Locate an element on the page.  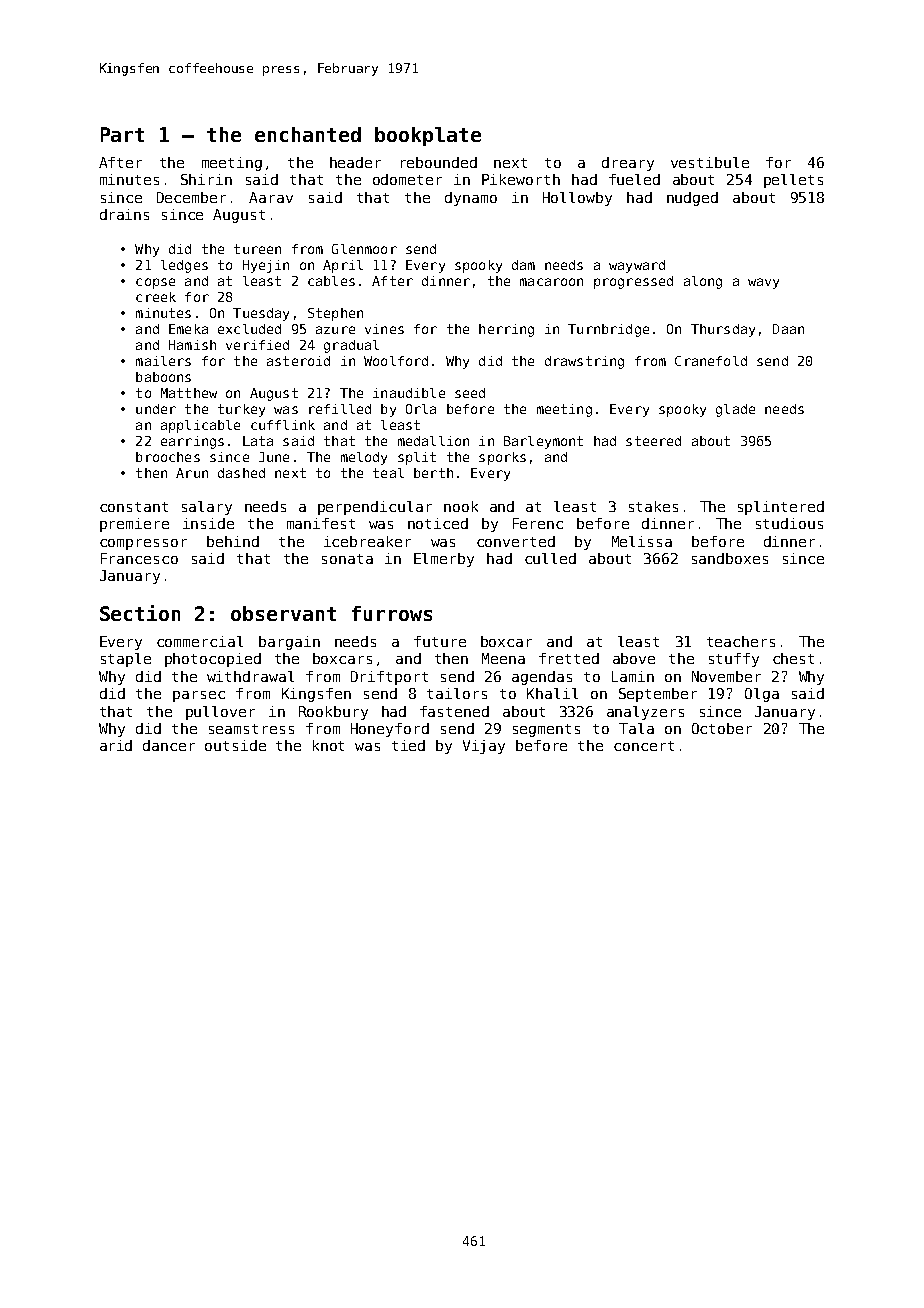
salary is located at coordinates (207, 508).
